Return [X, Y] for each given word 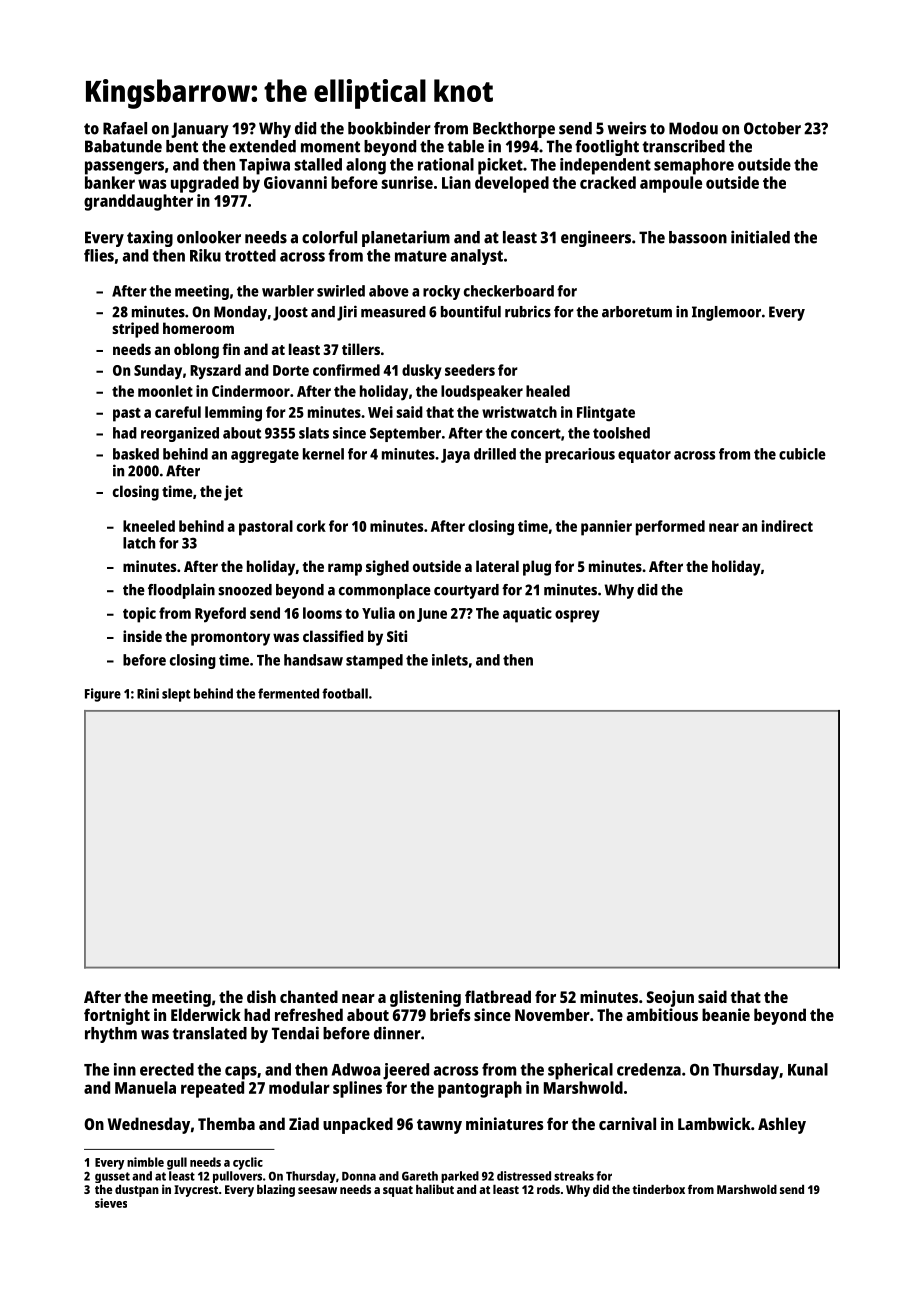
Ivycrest [196, 1191]
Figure [103, 695]
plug [537, 568]
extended [262, 146]
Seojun [670, 998]
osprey [577, 616]
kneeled [149, 526]
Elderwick [206, 1014]
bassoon [698, 237]
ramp [345, 569]
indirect [787, 526]
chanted [309, 996]
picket [500, 166]
